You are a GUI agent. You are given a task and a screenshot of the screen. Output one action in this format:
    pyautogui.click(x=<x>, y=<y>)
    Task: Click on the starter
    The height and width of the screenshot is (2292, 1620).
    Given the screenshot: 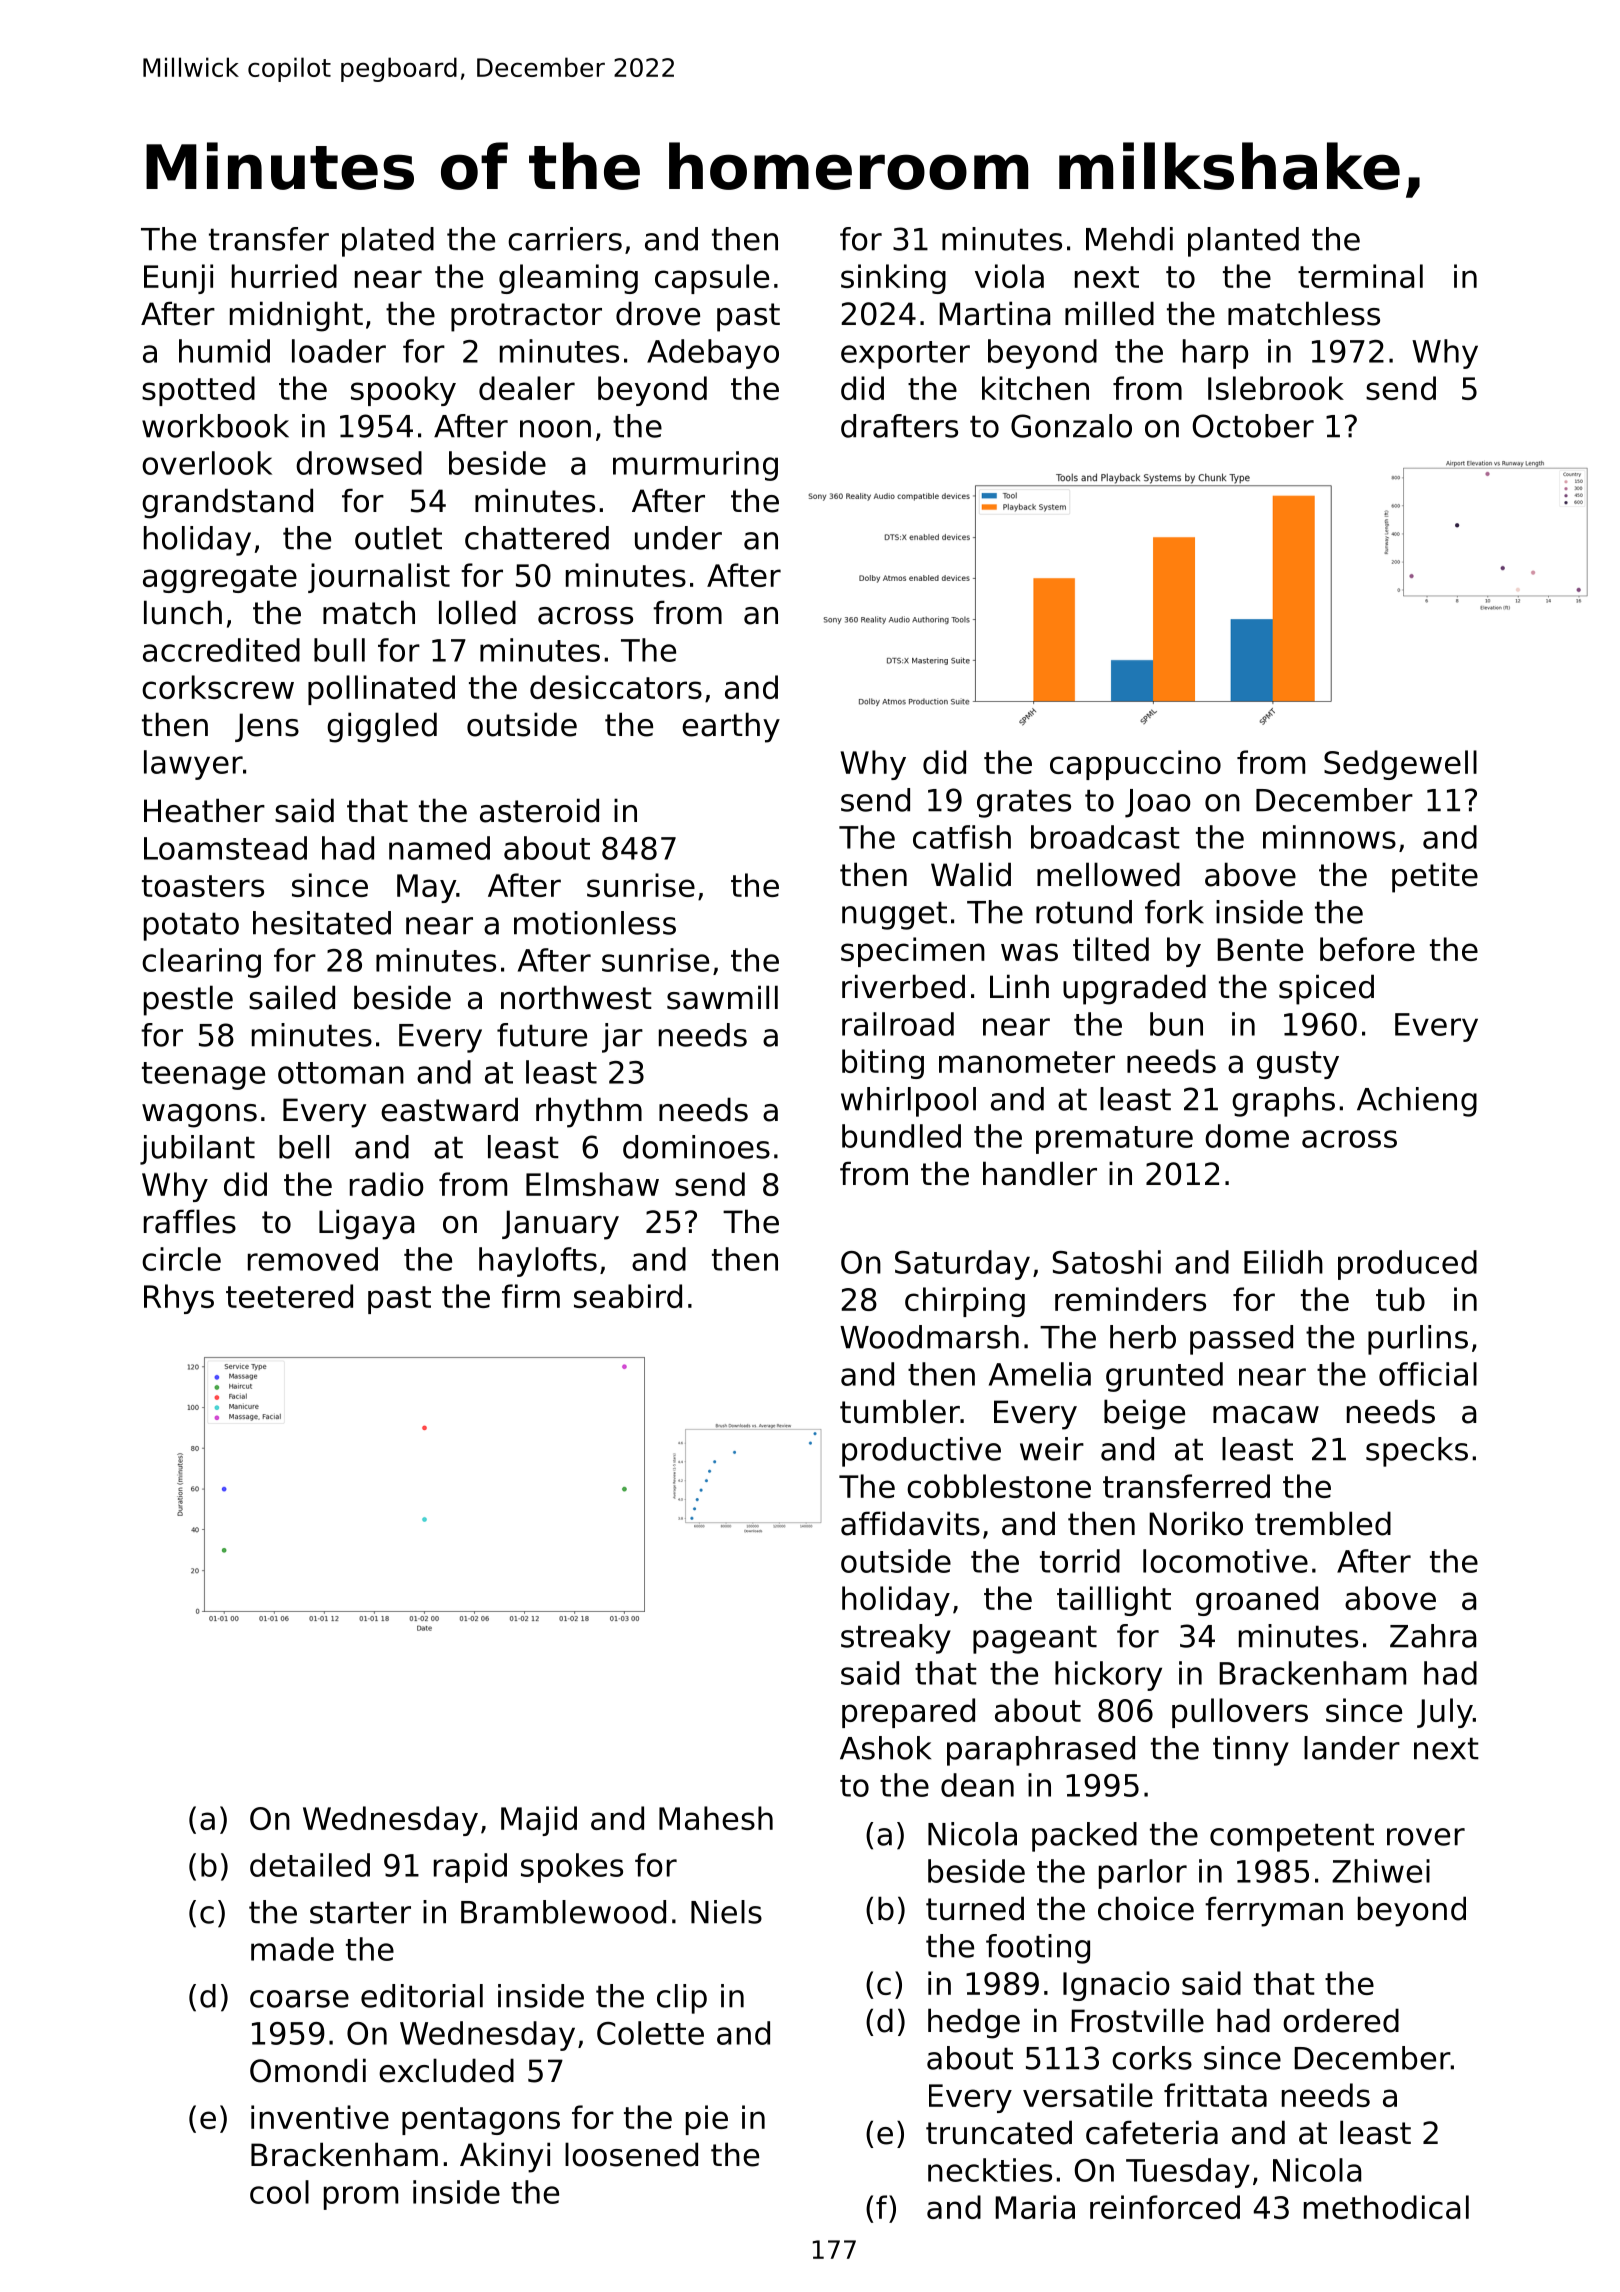 What is the action you would take?
    pyautogui.click(x=360, y=1912)
